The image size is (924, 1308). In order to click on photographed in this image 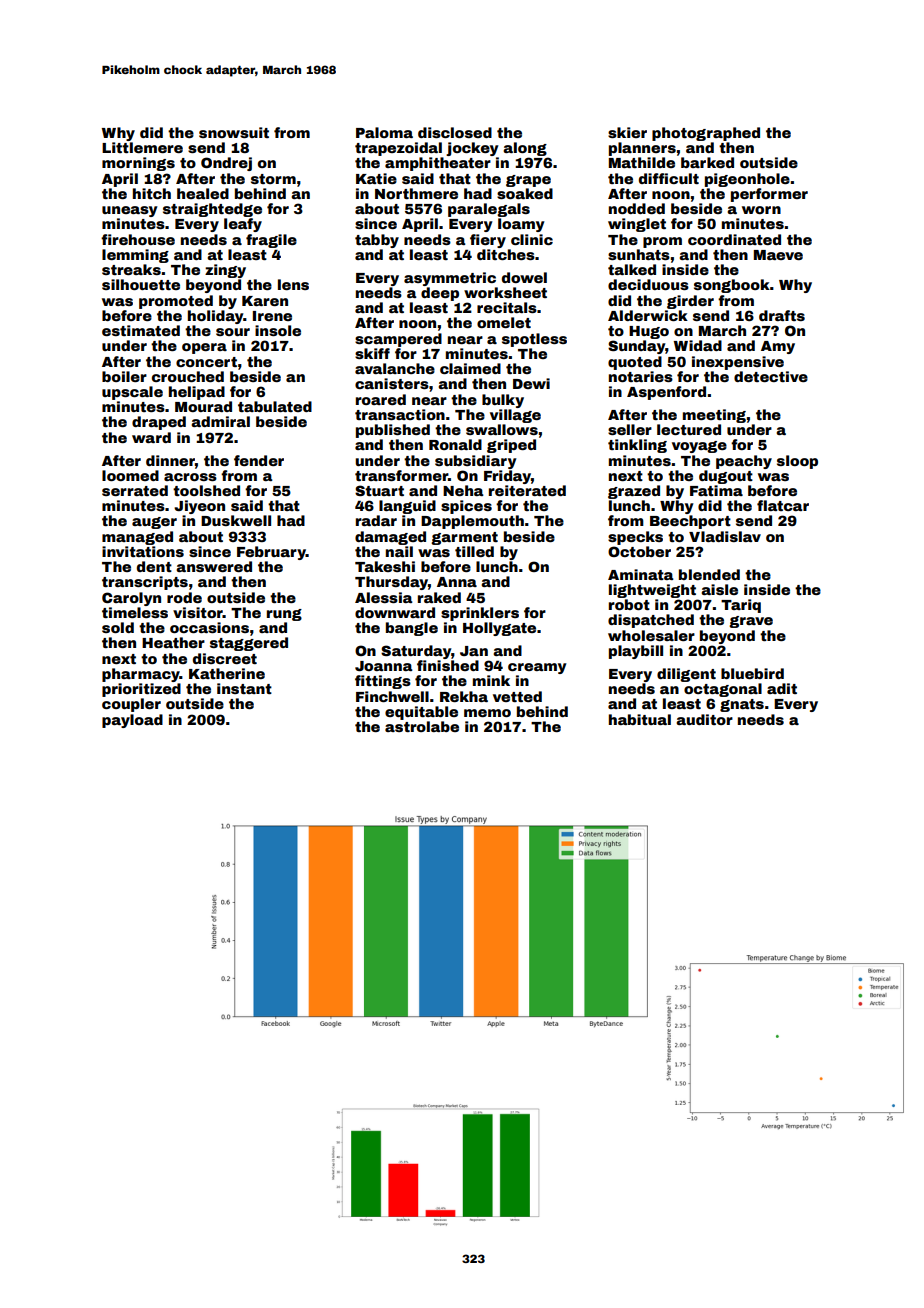, I will do `click(706, 134)`.
